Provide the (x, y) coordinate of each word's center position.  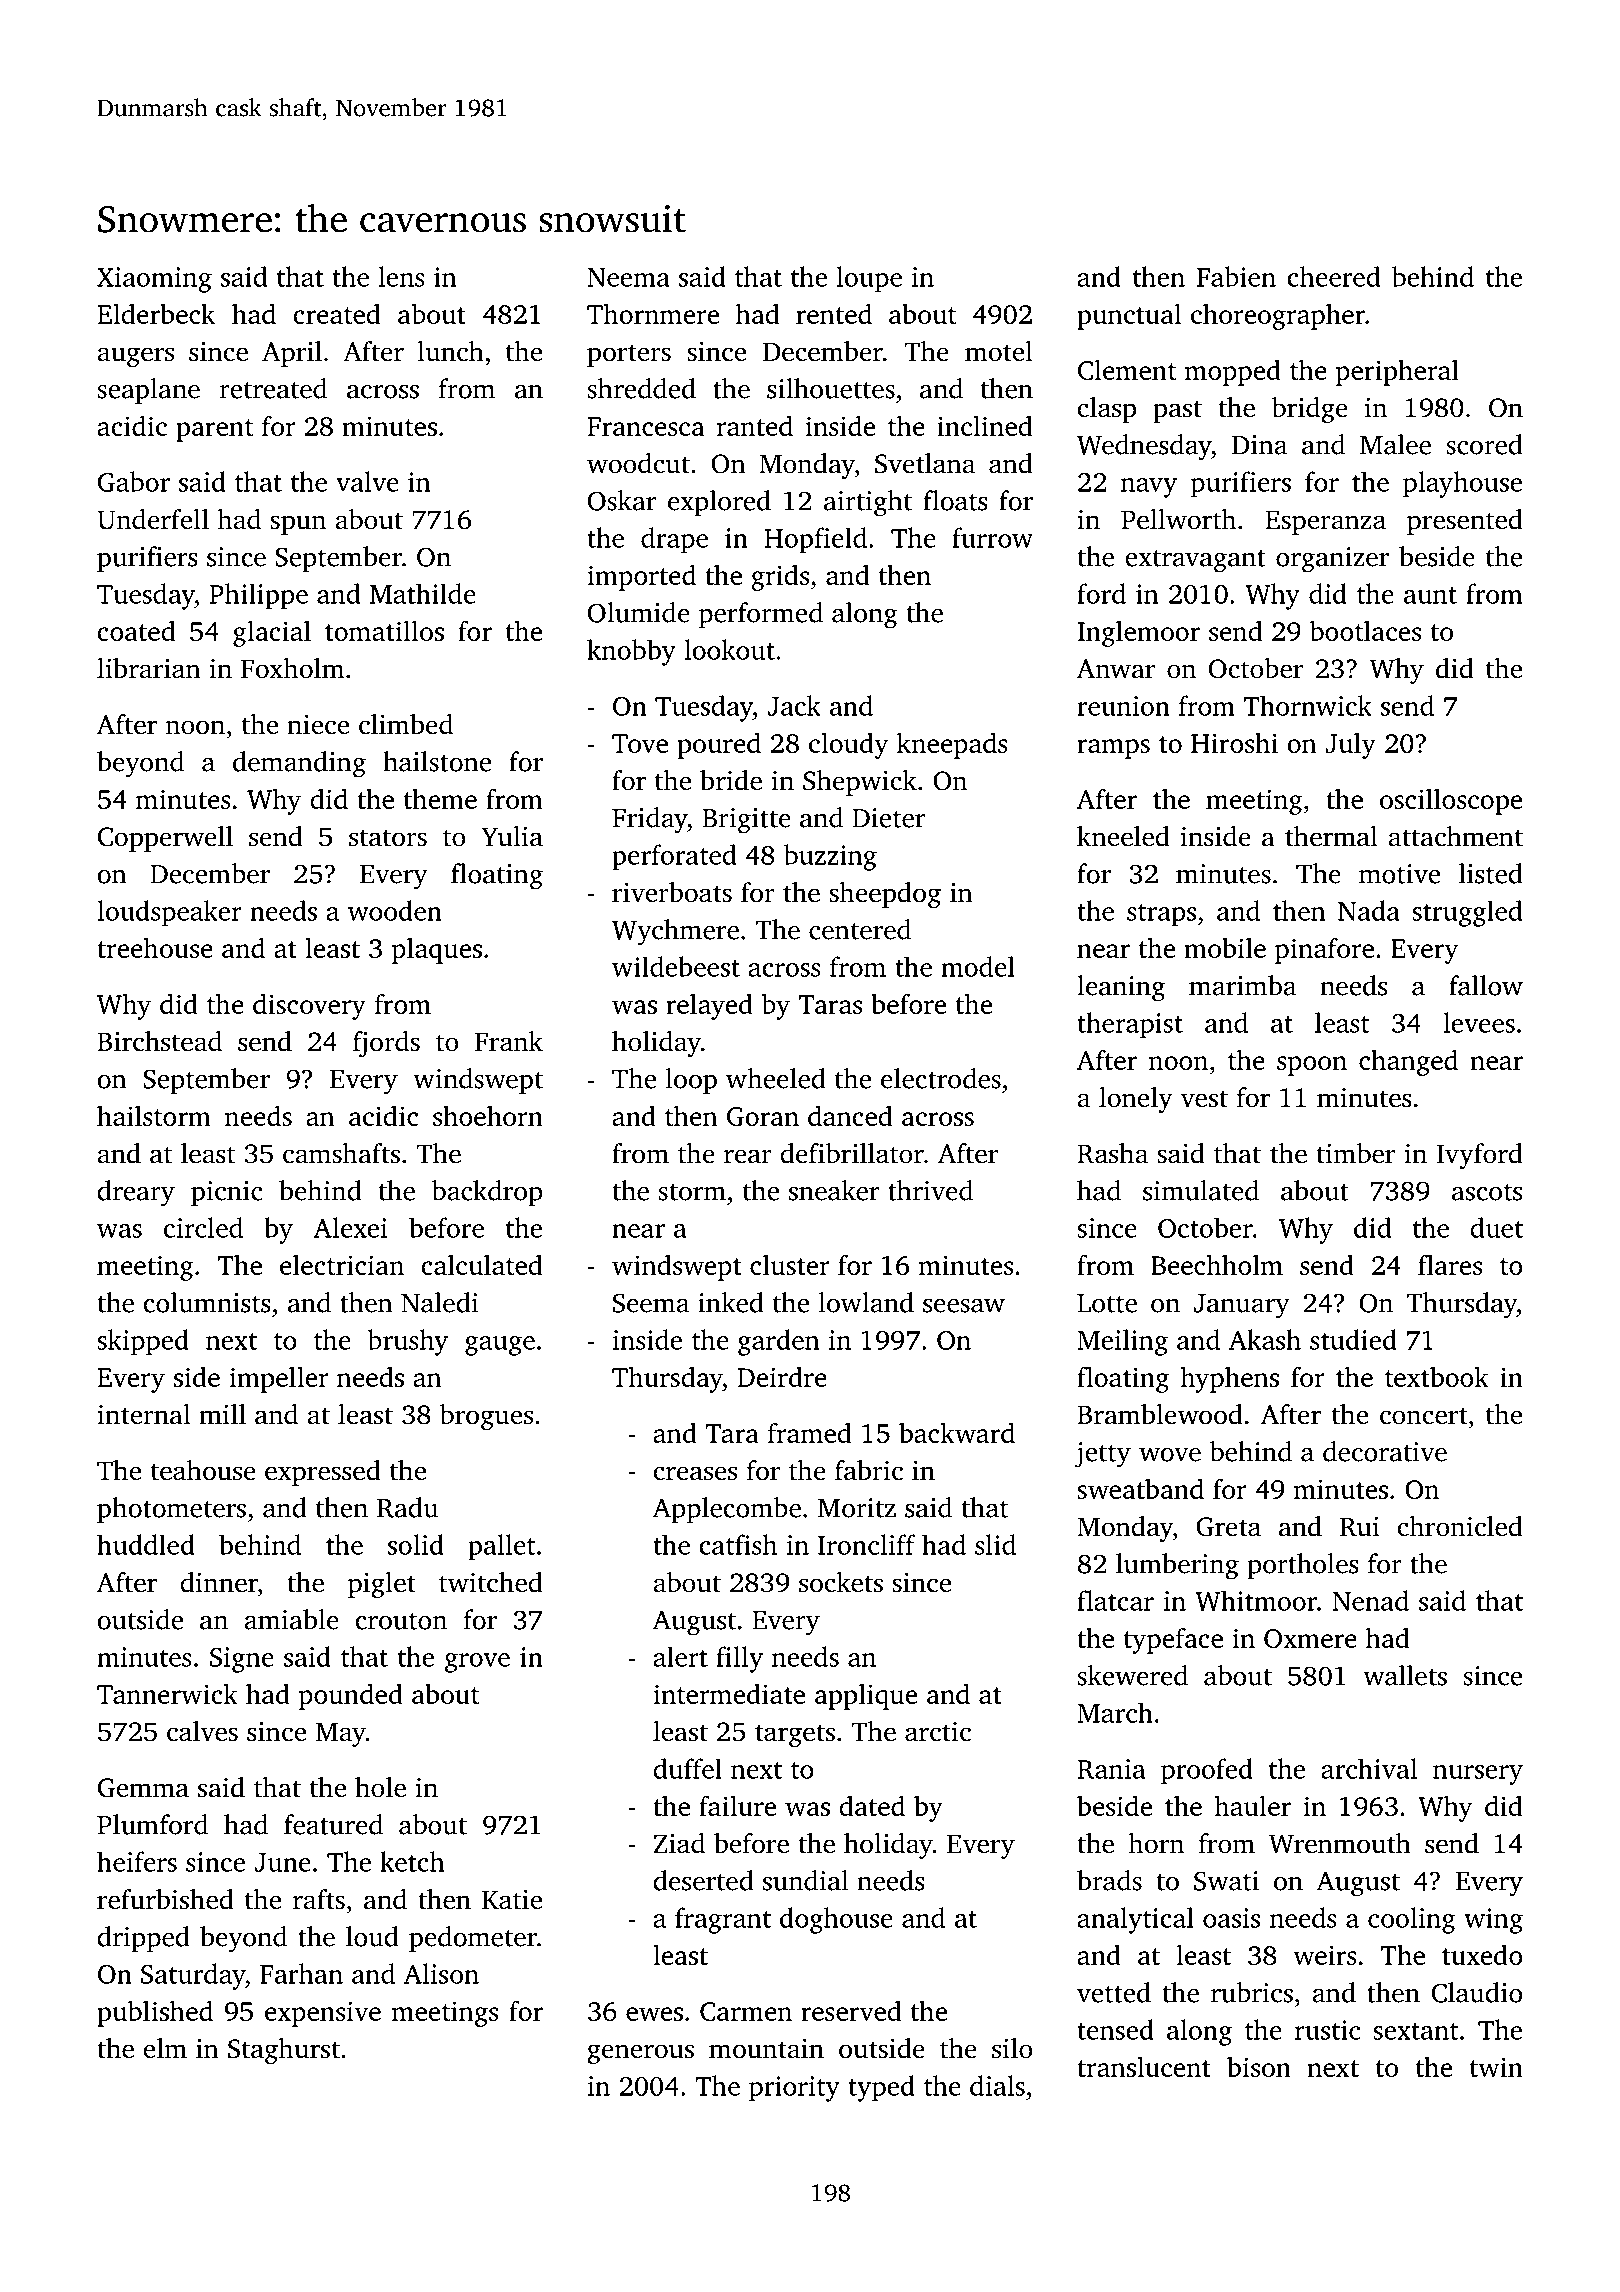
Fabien (1236, 276)
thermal (1331, 836)
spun (298, 525)
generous (640, 2054)
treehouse (155, 947)
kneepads (952, 745)
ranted (755, 425)
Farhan (301, 1973)
